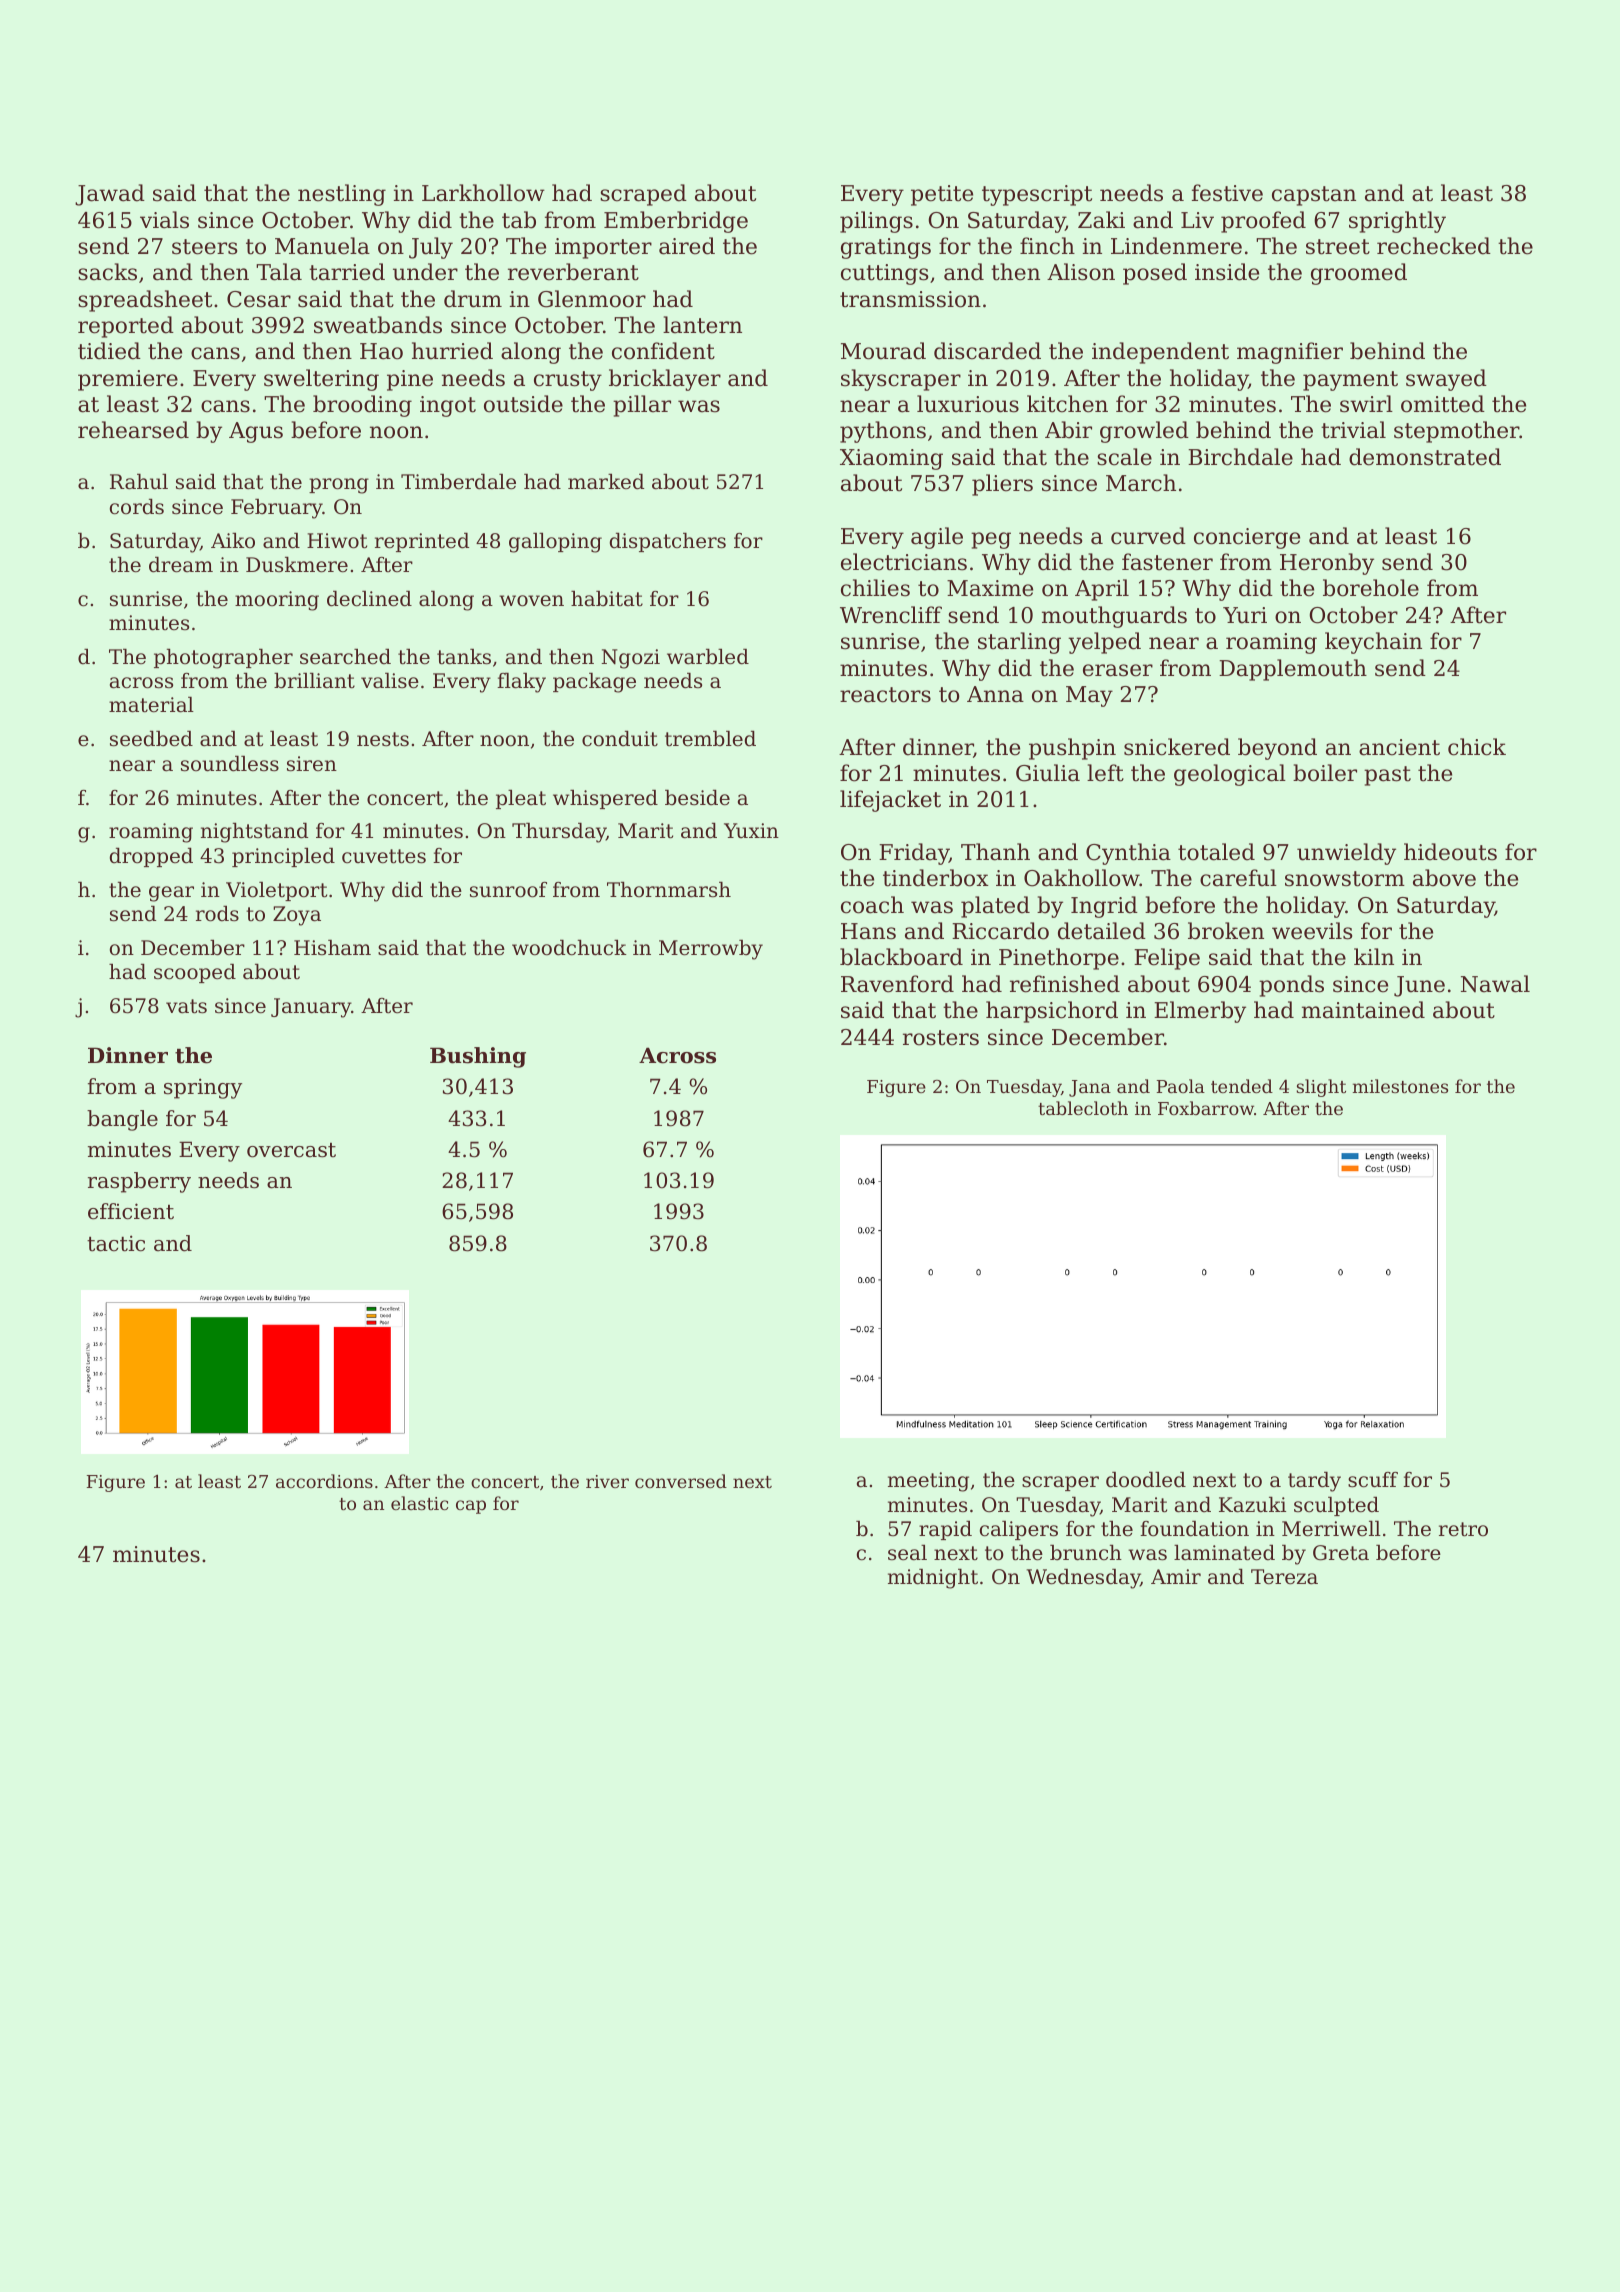 The height and width of the screenshot is (2292, 1620). Describe the element at coordinates (312, 764) in the screenshot. I see `siren` at that location.
